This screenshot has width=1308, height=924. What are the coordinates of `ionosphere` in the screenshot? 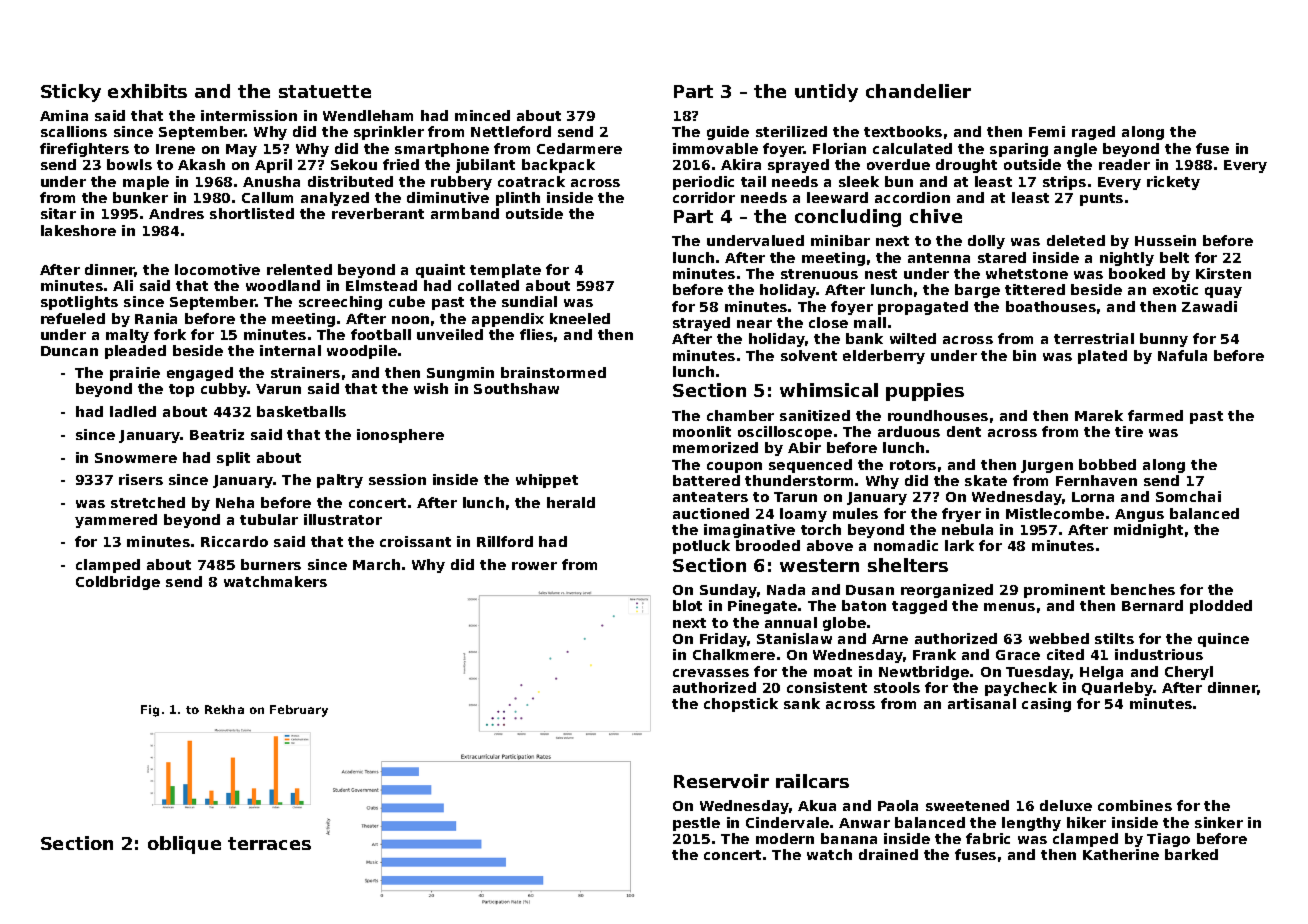 It's located at (400, 436).
